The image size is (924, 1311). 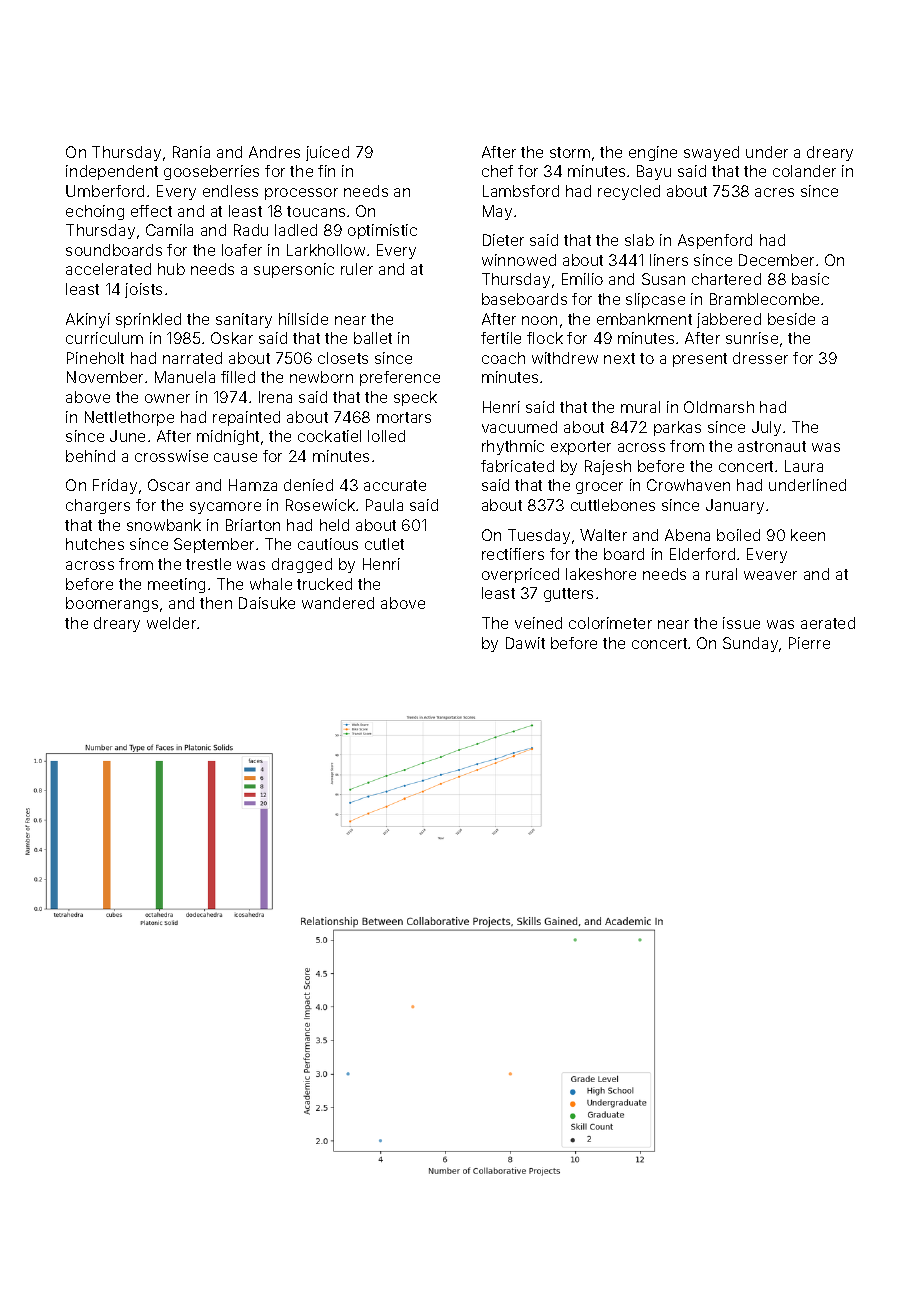 What do you see at coordinates (570, 152) in the image?
I see `storm` at bounding box center [570, 152].
